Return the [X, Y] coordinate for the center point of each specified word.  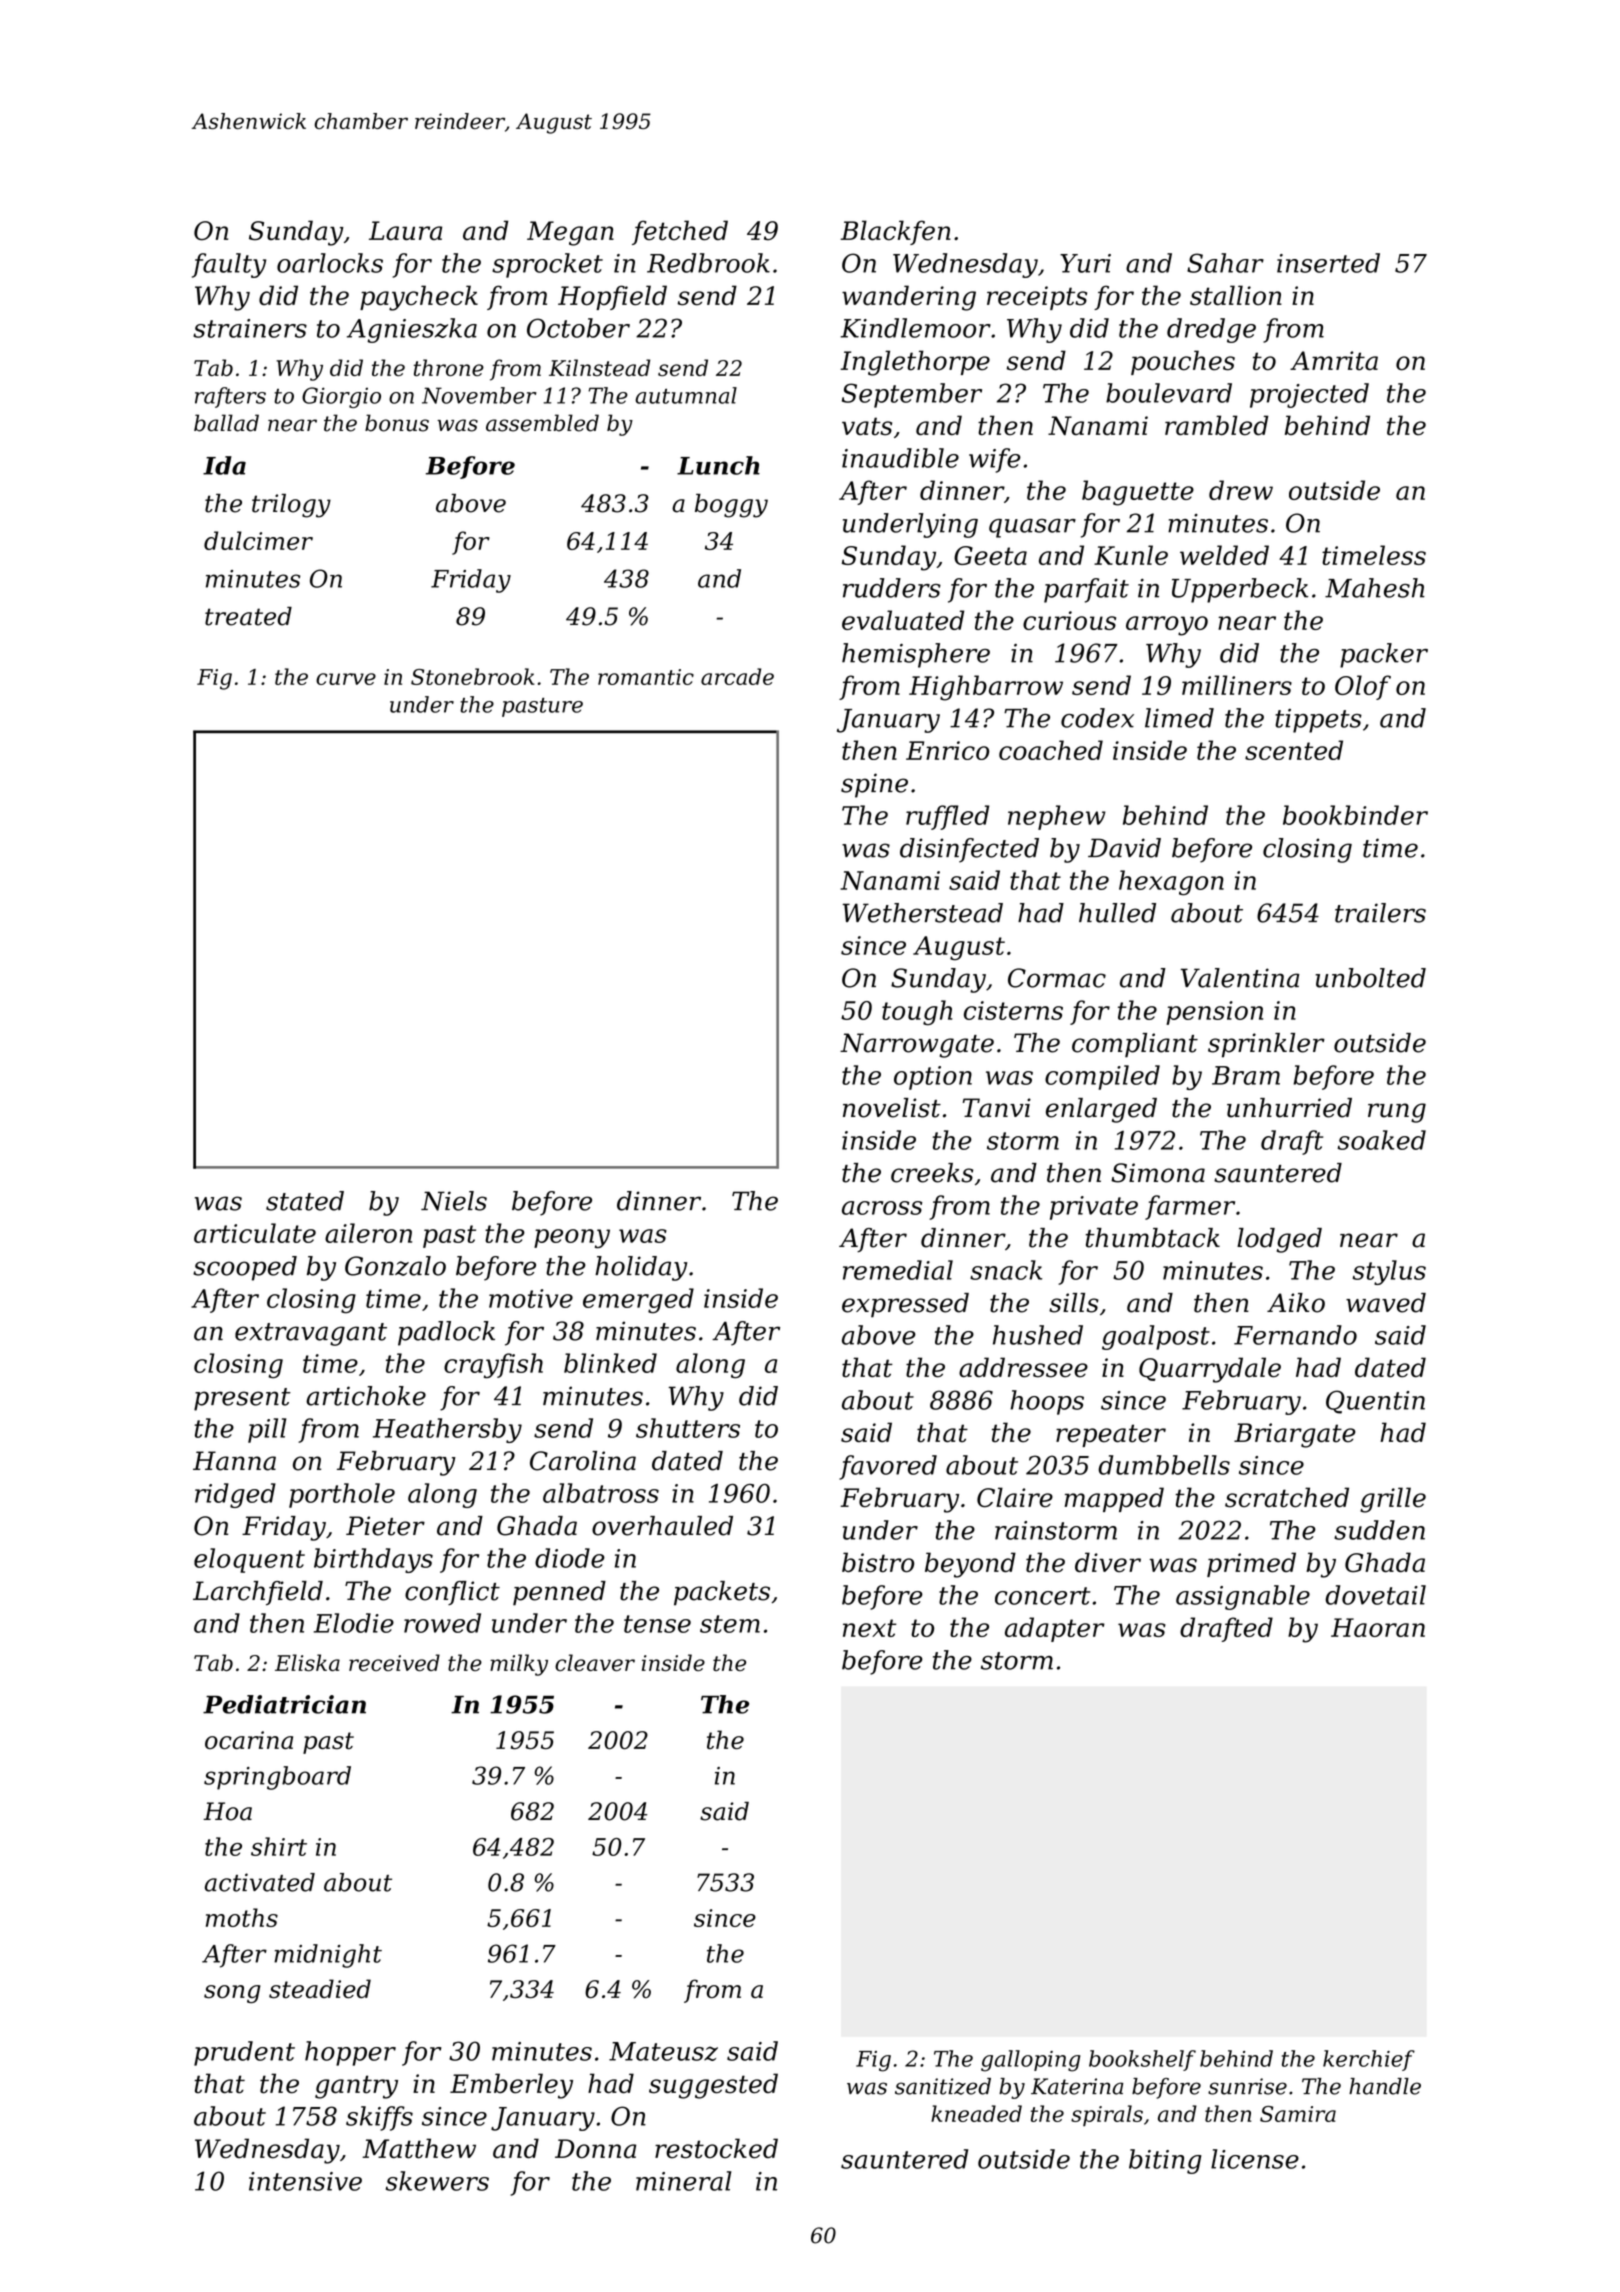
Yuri [1085, 263]
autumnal [686, 395]
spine [874, 785]
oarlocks [330, 263]
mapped [1114, 1499]
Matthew [419, 2148]
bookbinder [1355, 815]
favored [888, 1467]
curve [346, 679]
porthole [342, 1495]
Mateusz [663, 2051]
